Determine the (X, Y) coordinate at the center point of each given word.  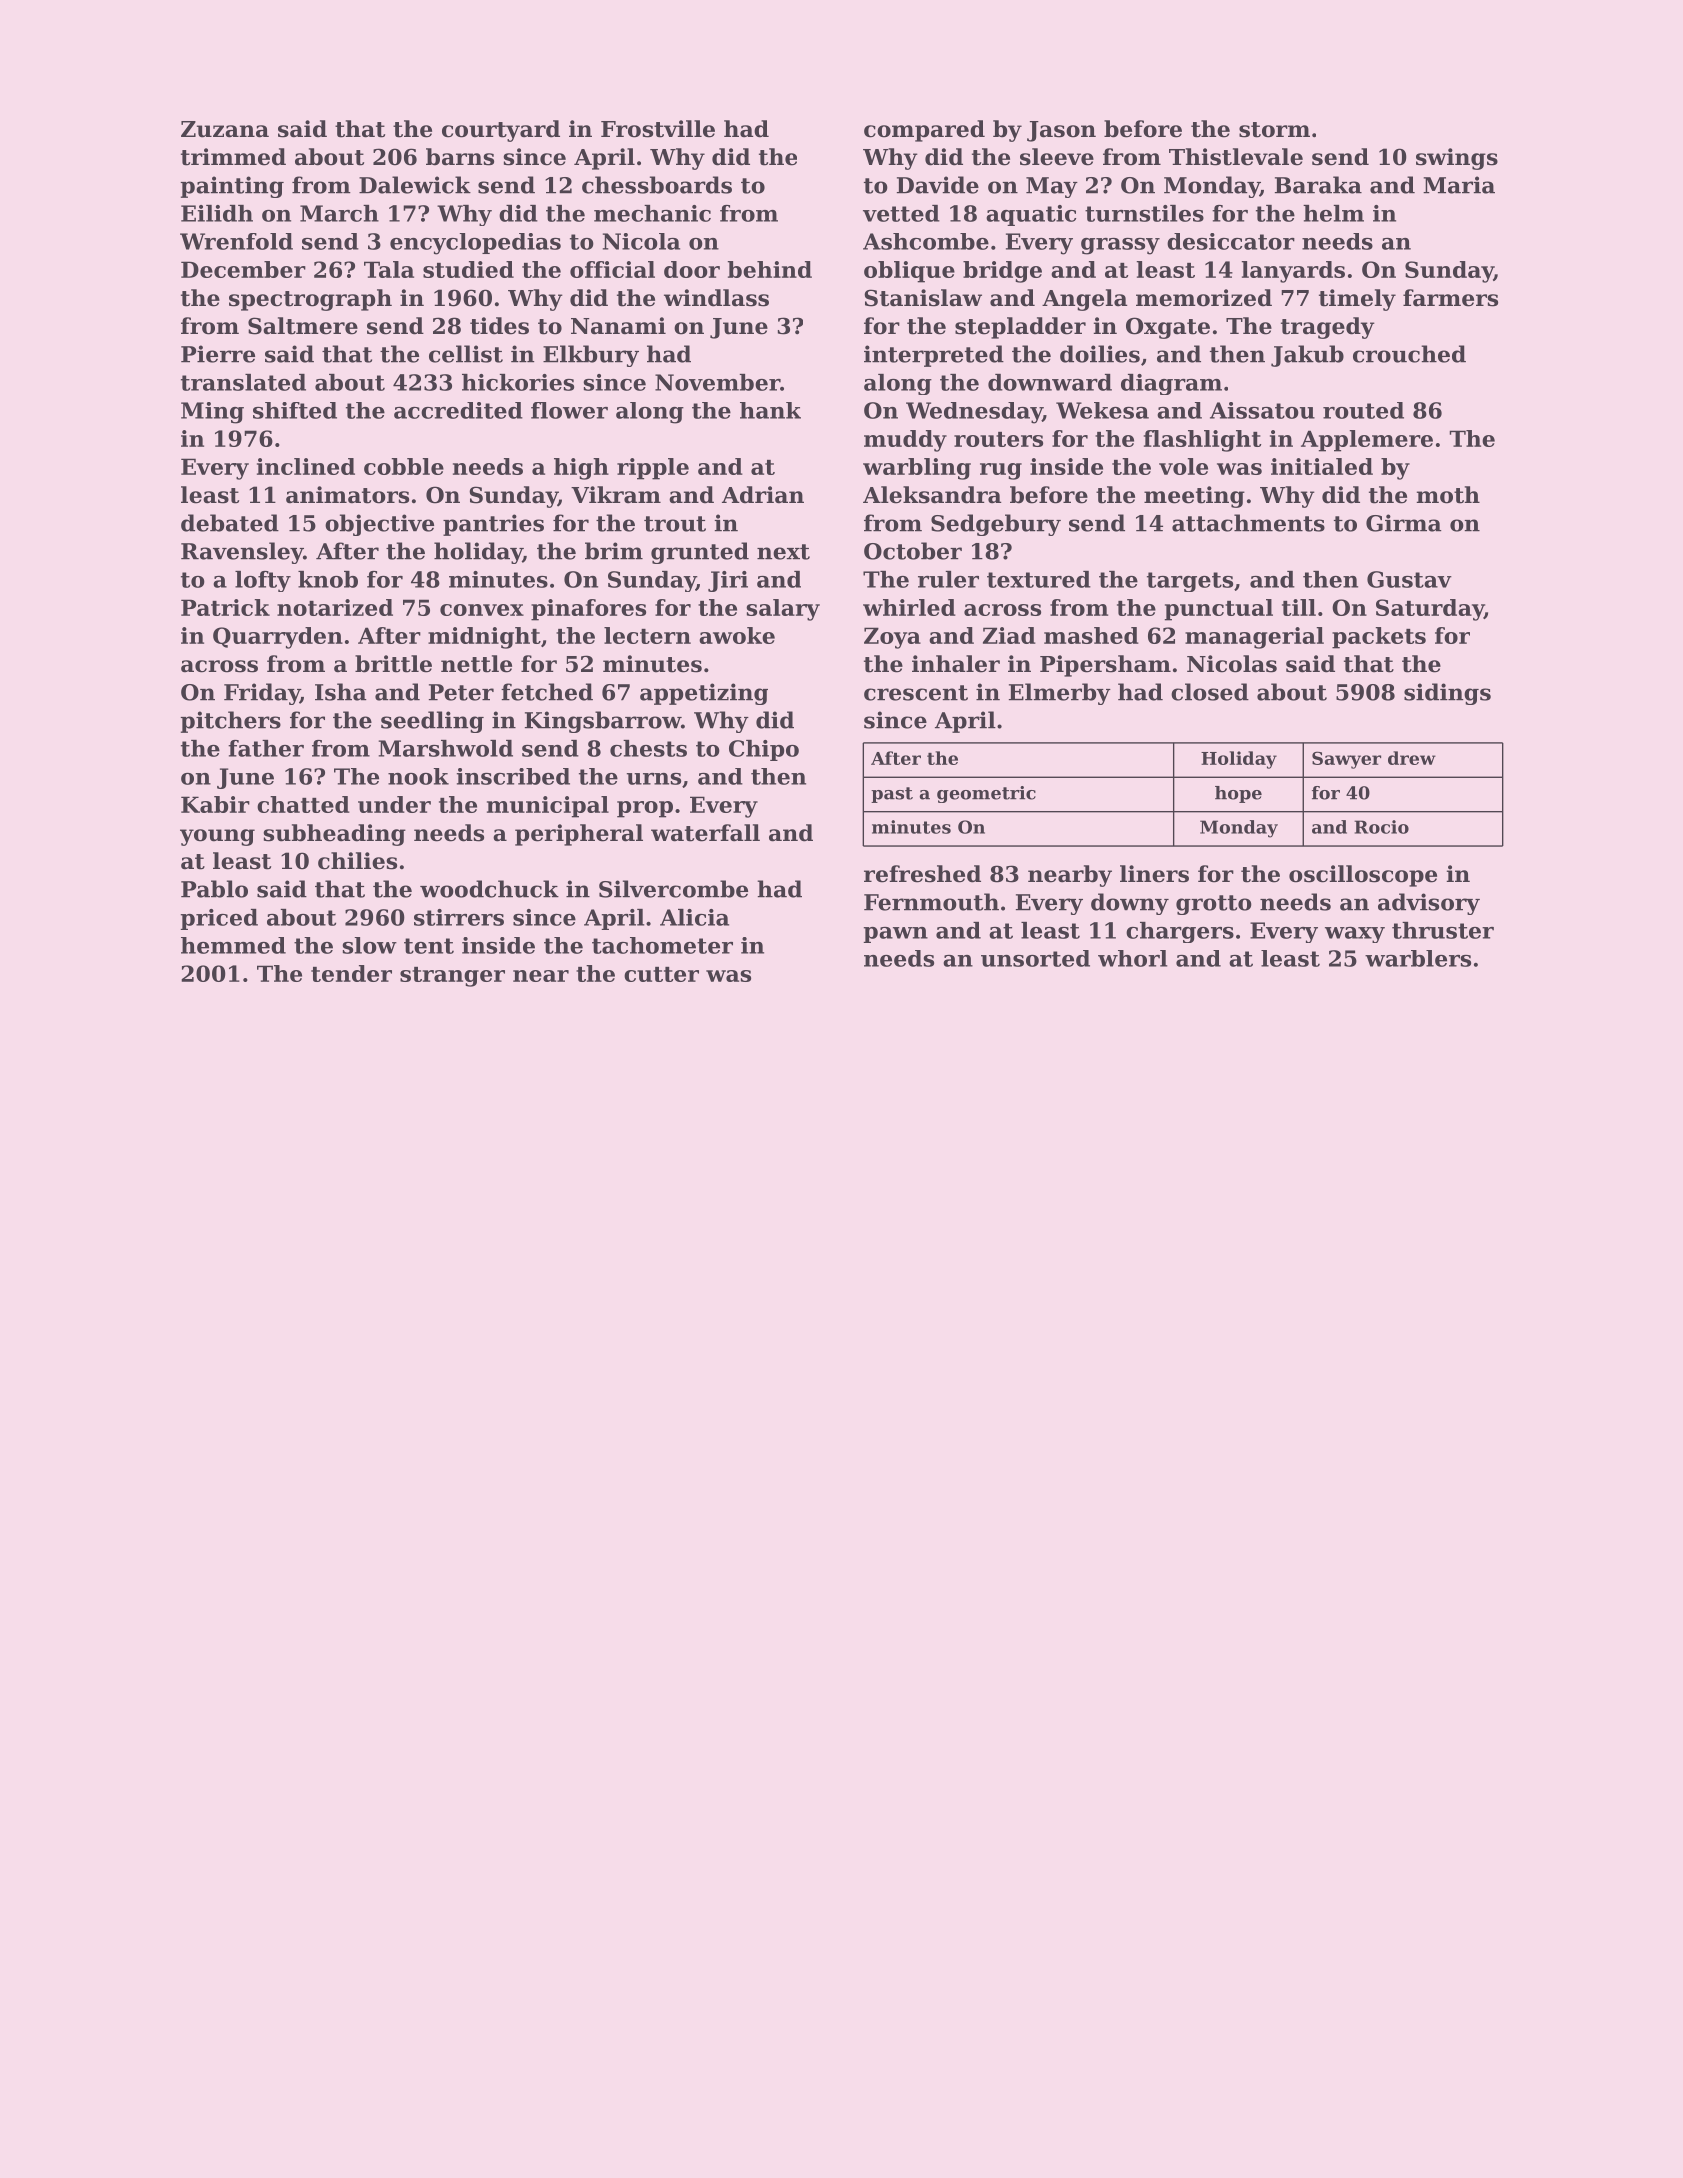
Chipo (764, 750)
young (217, 837)
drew (1412, 758)
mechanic (652, 213)
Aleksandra (932, 495)
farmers (1450, 298)
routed (1363, 410)
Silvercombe (673, 889)
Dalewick (415, 185)
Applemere (1367, 441)
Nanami (618, 326)
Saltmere (303, 326)
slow (369, 945)
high (581, 469)
